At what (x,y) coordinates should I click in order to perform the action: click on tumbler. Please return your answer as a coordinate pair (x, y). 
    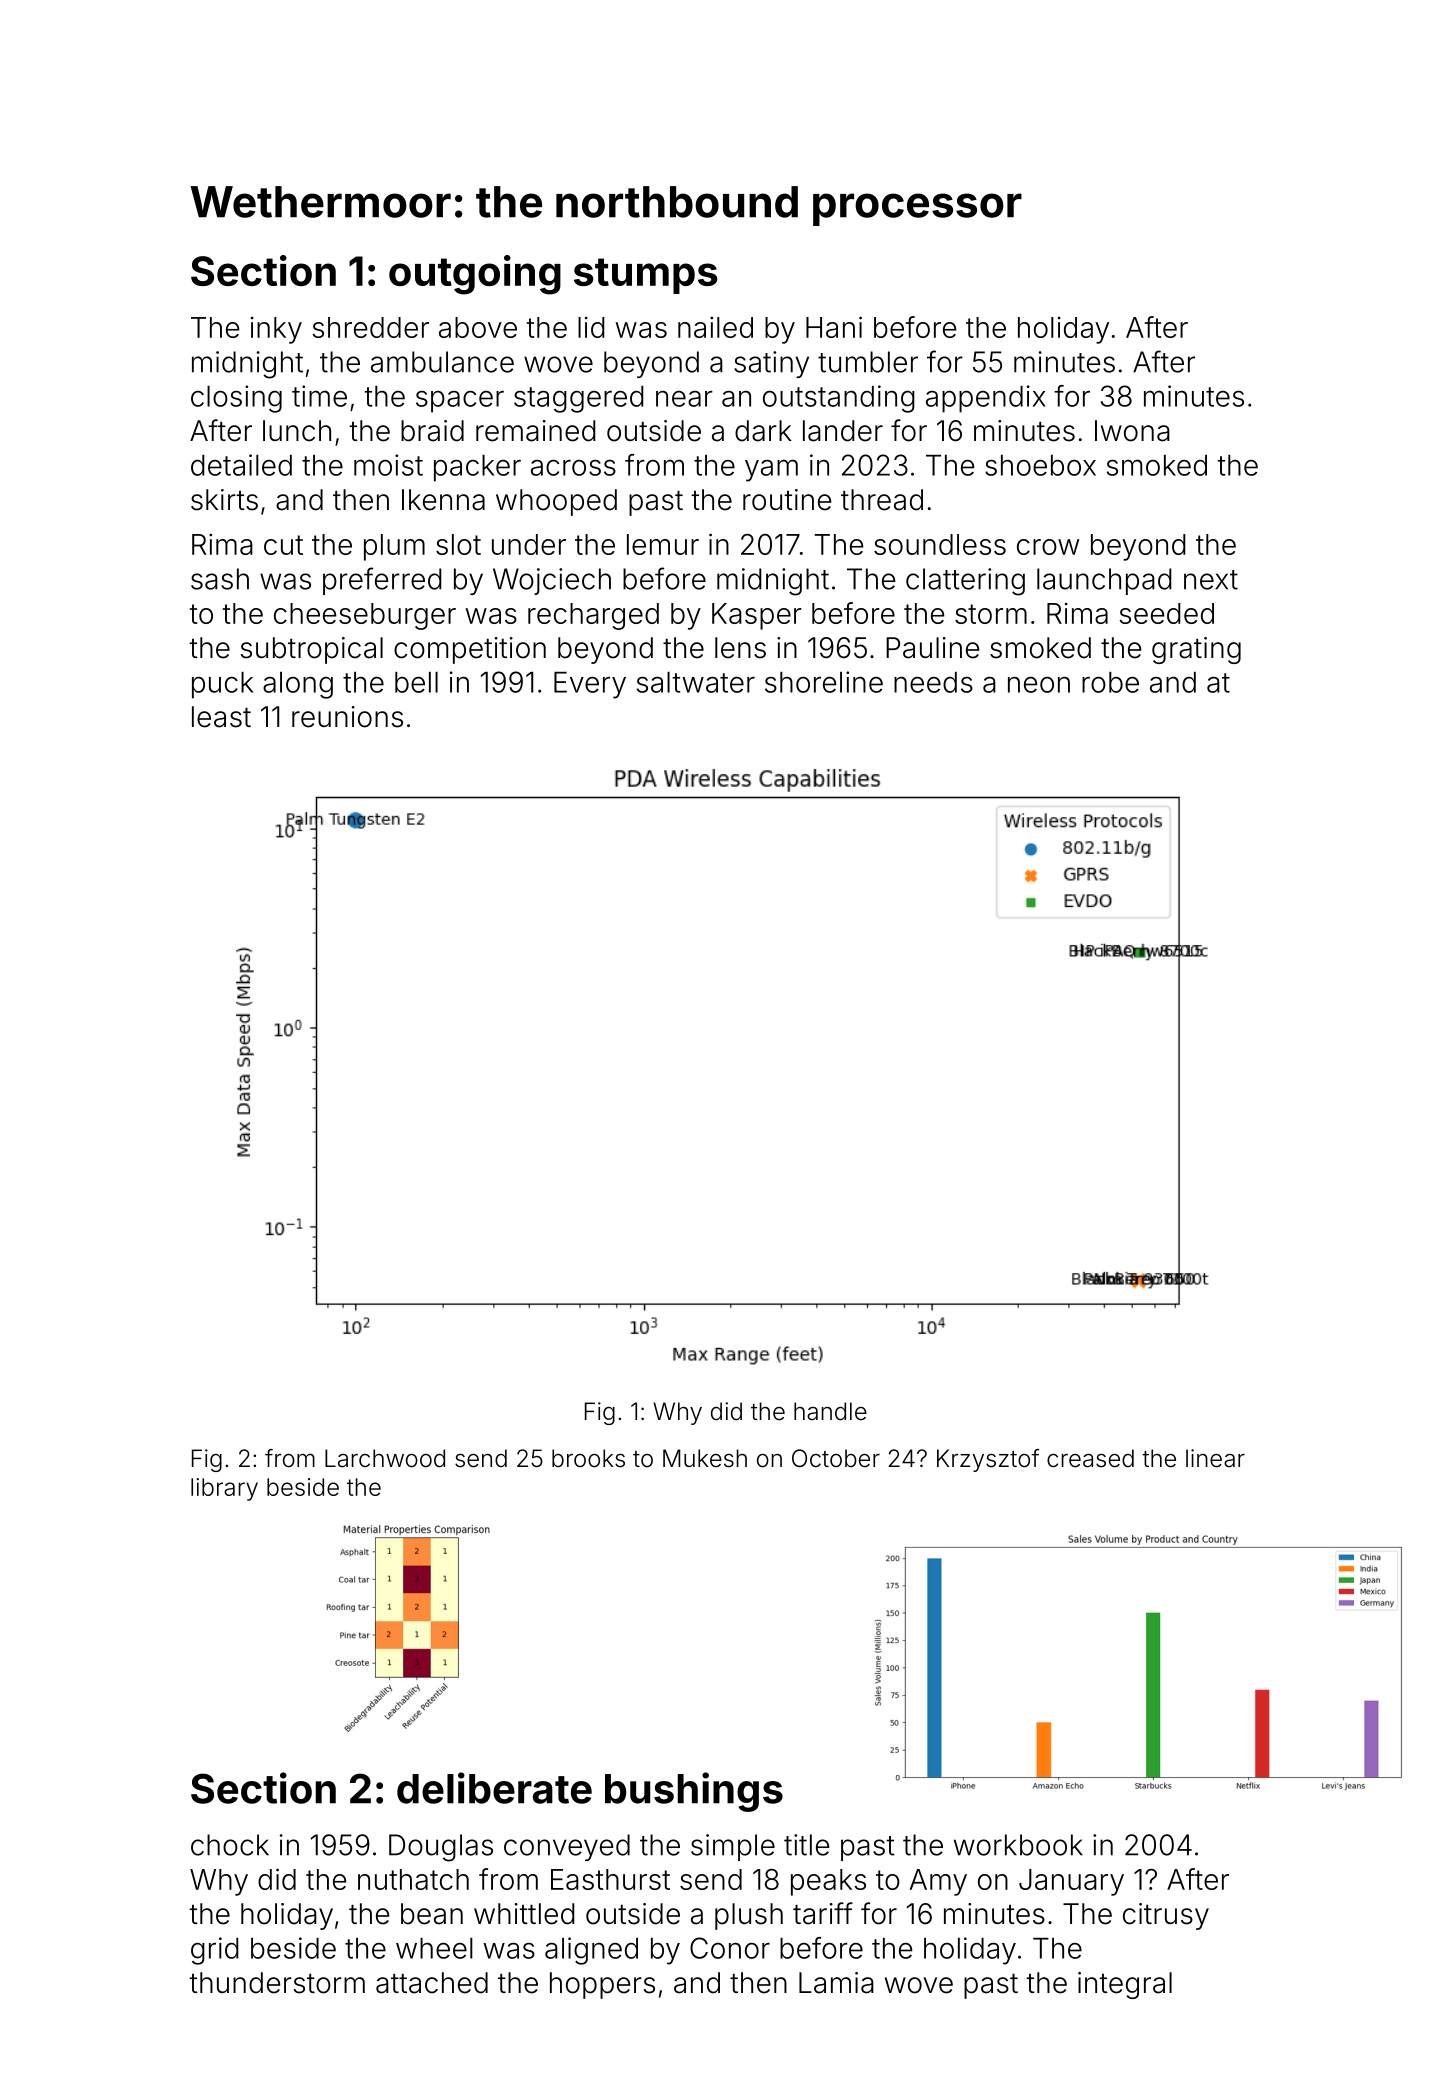
    Looking at the image, I should click on (868, 362).
